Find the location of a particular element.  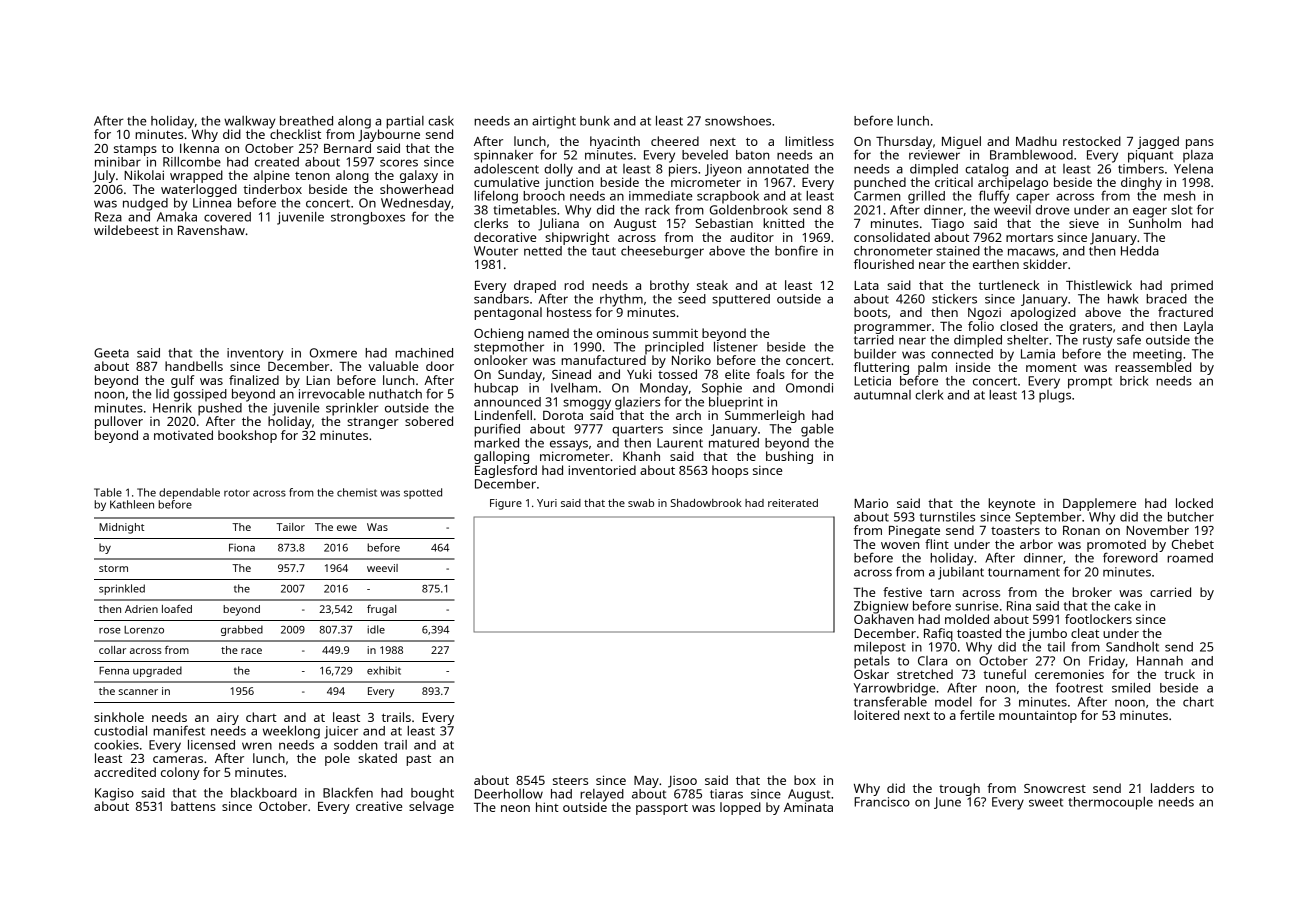

nudged is located at coordinates (145, 204).
